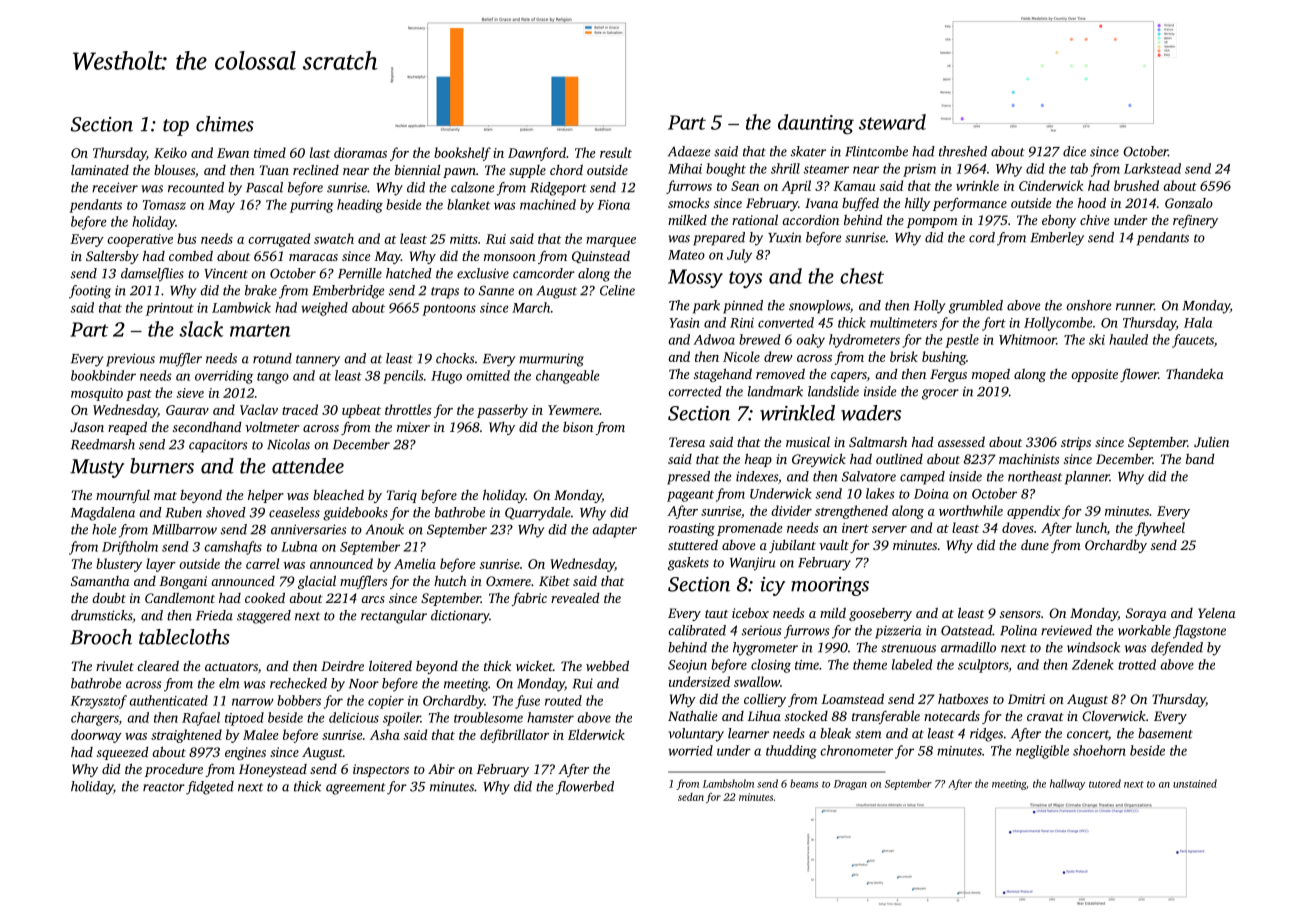  What do you see at coordinates (691, 797) in the screenshot?
I see `sedan` at bounding box center [691, 797].
